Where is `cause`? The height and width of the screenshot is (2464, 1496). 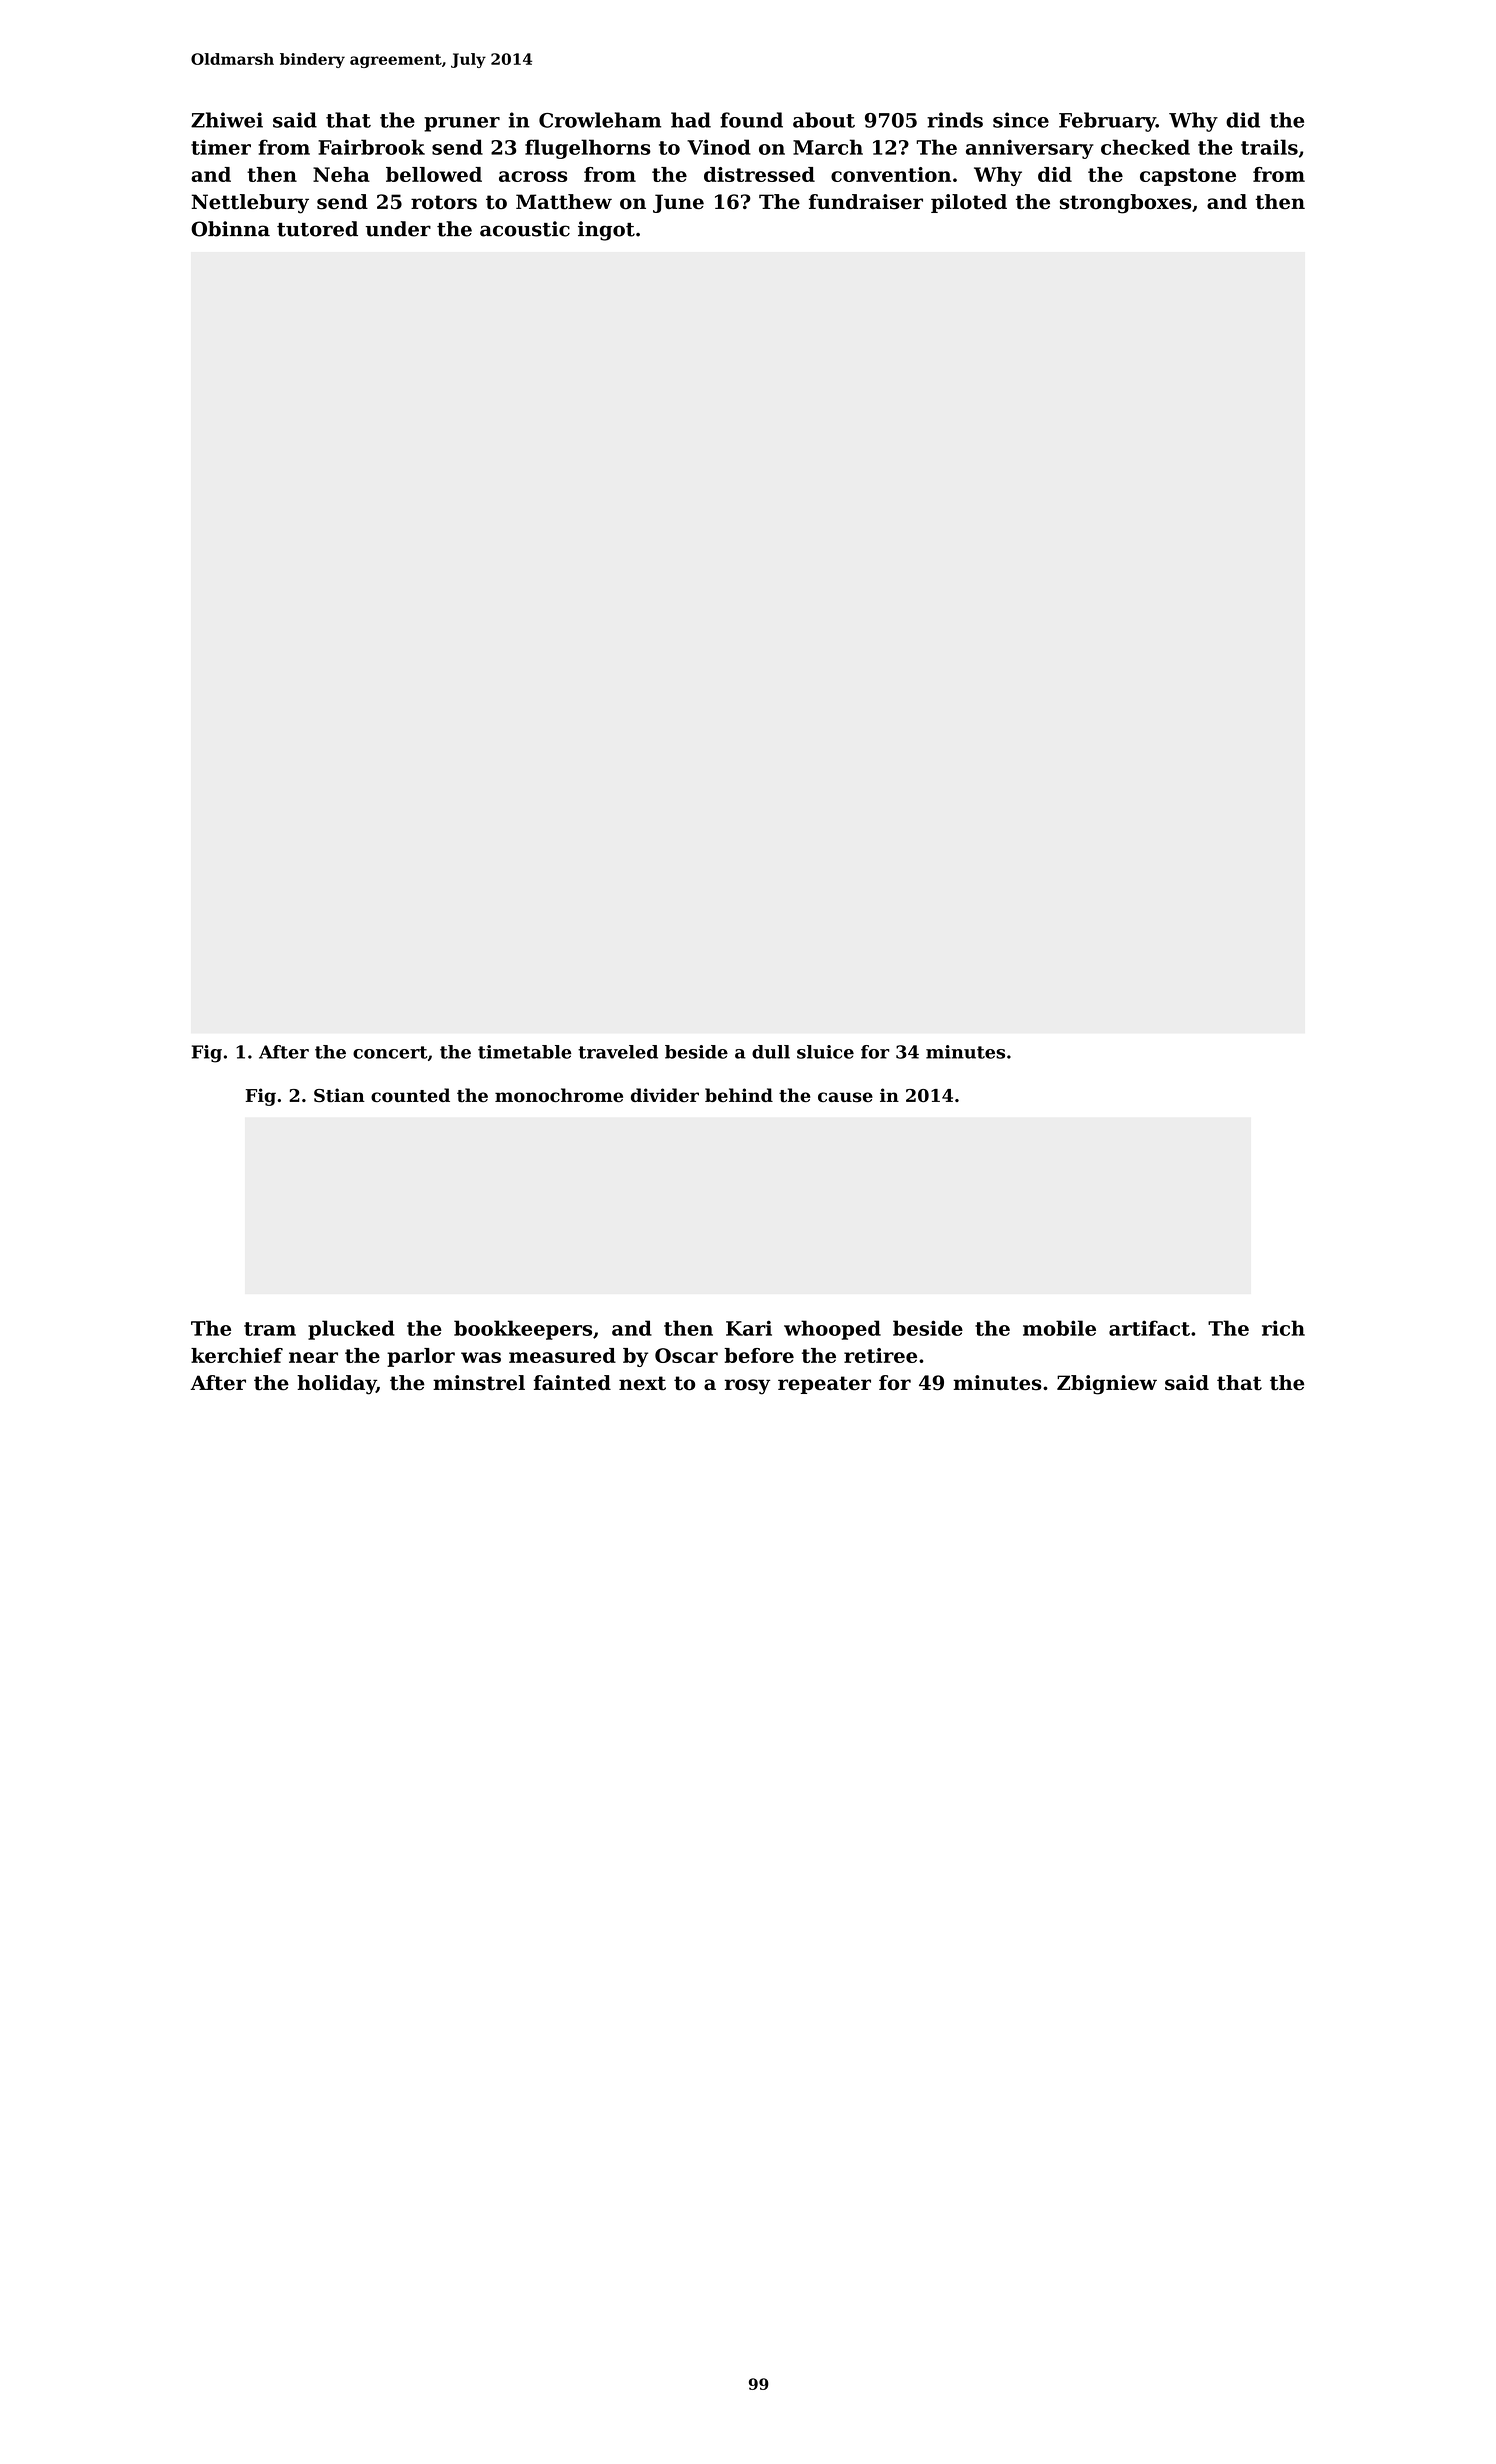 cause is located at coordinates (845, 1097).
